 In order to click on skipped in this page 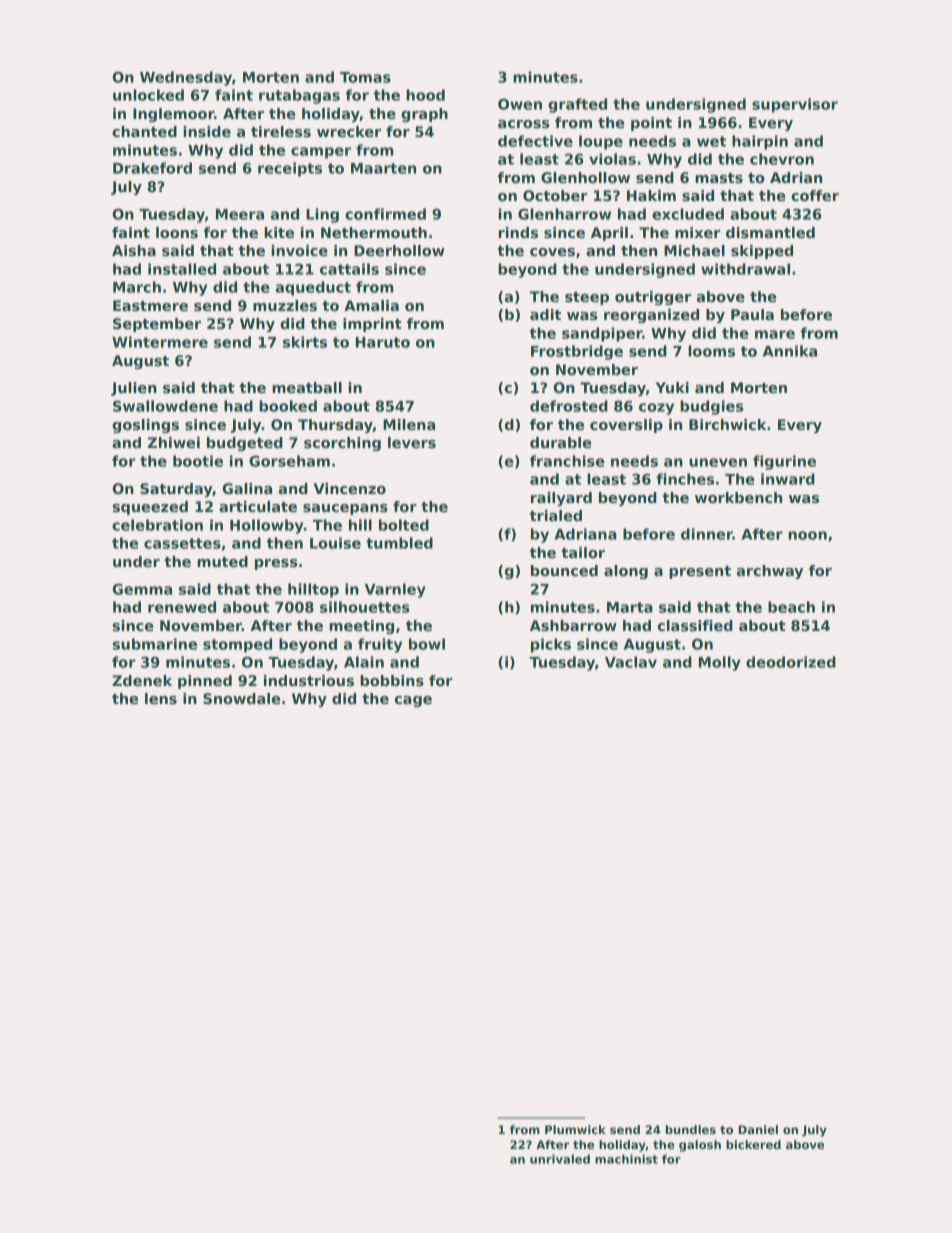, I will do `click(762, 252)`.
